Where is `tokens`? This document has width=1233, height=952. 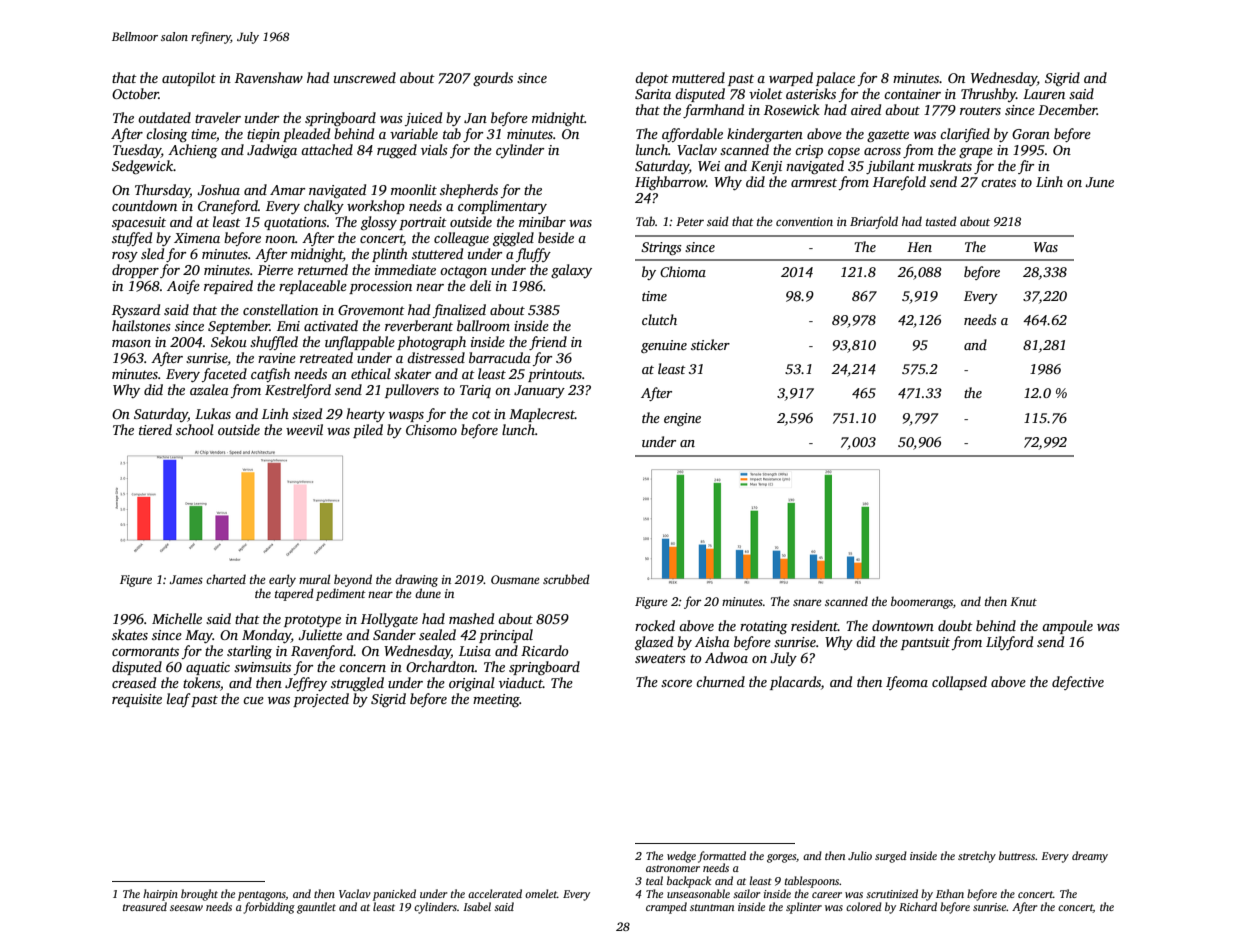 tokens is located at coordinates (201, 682).
